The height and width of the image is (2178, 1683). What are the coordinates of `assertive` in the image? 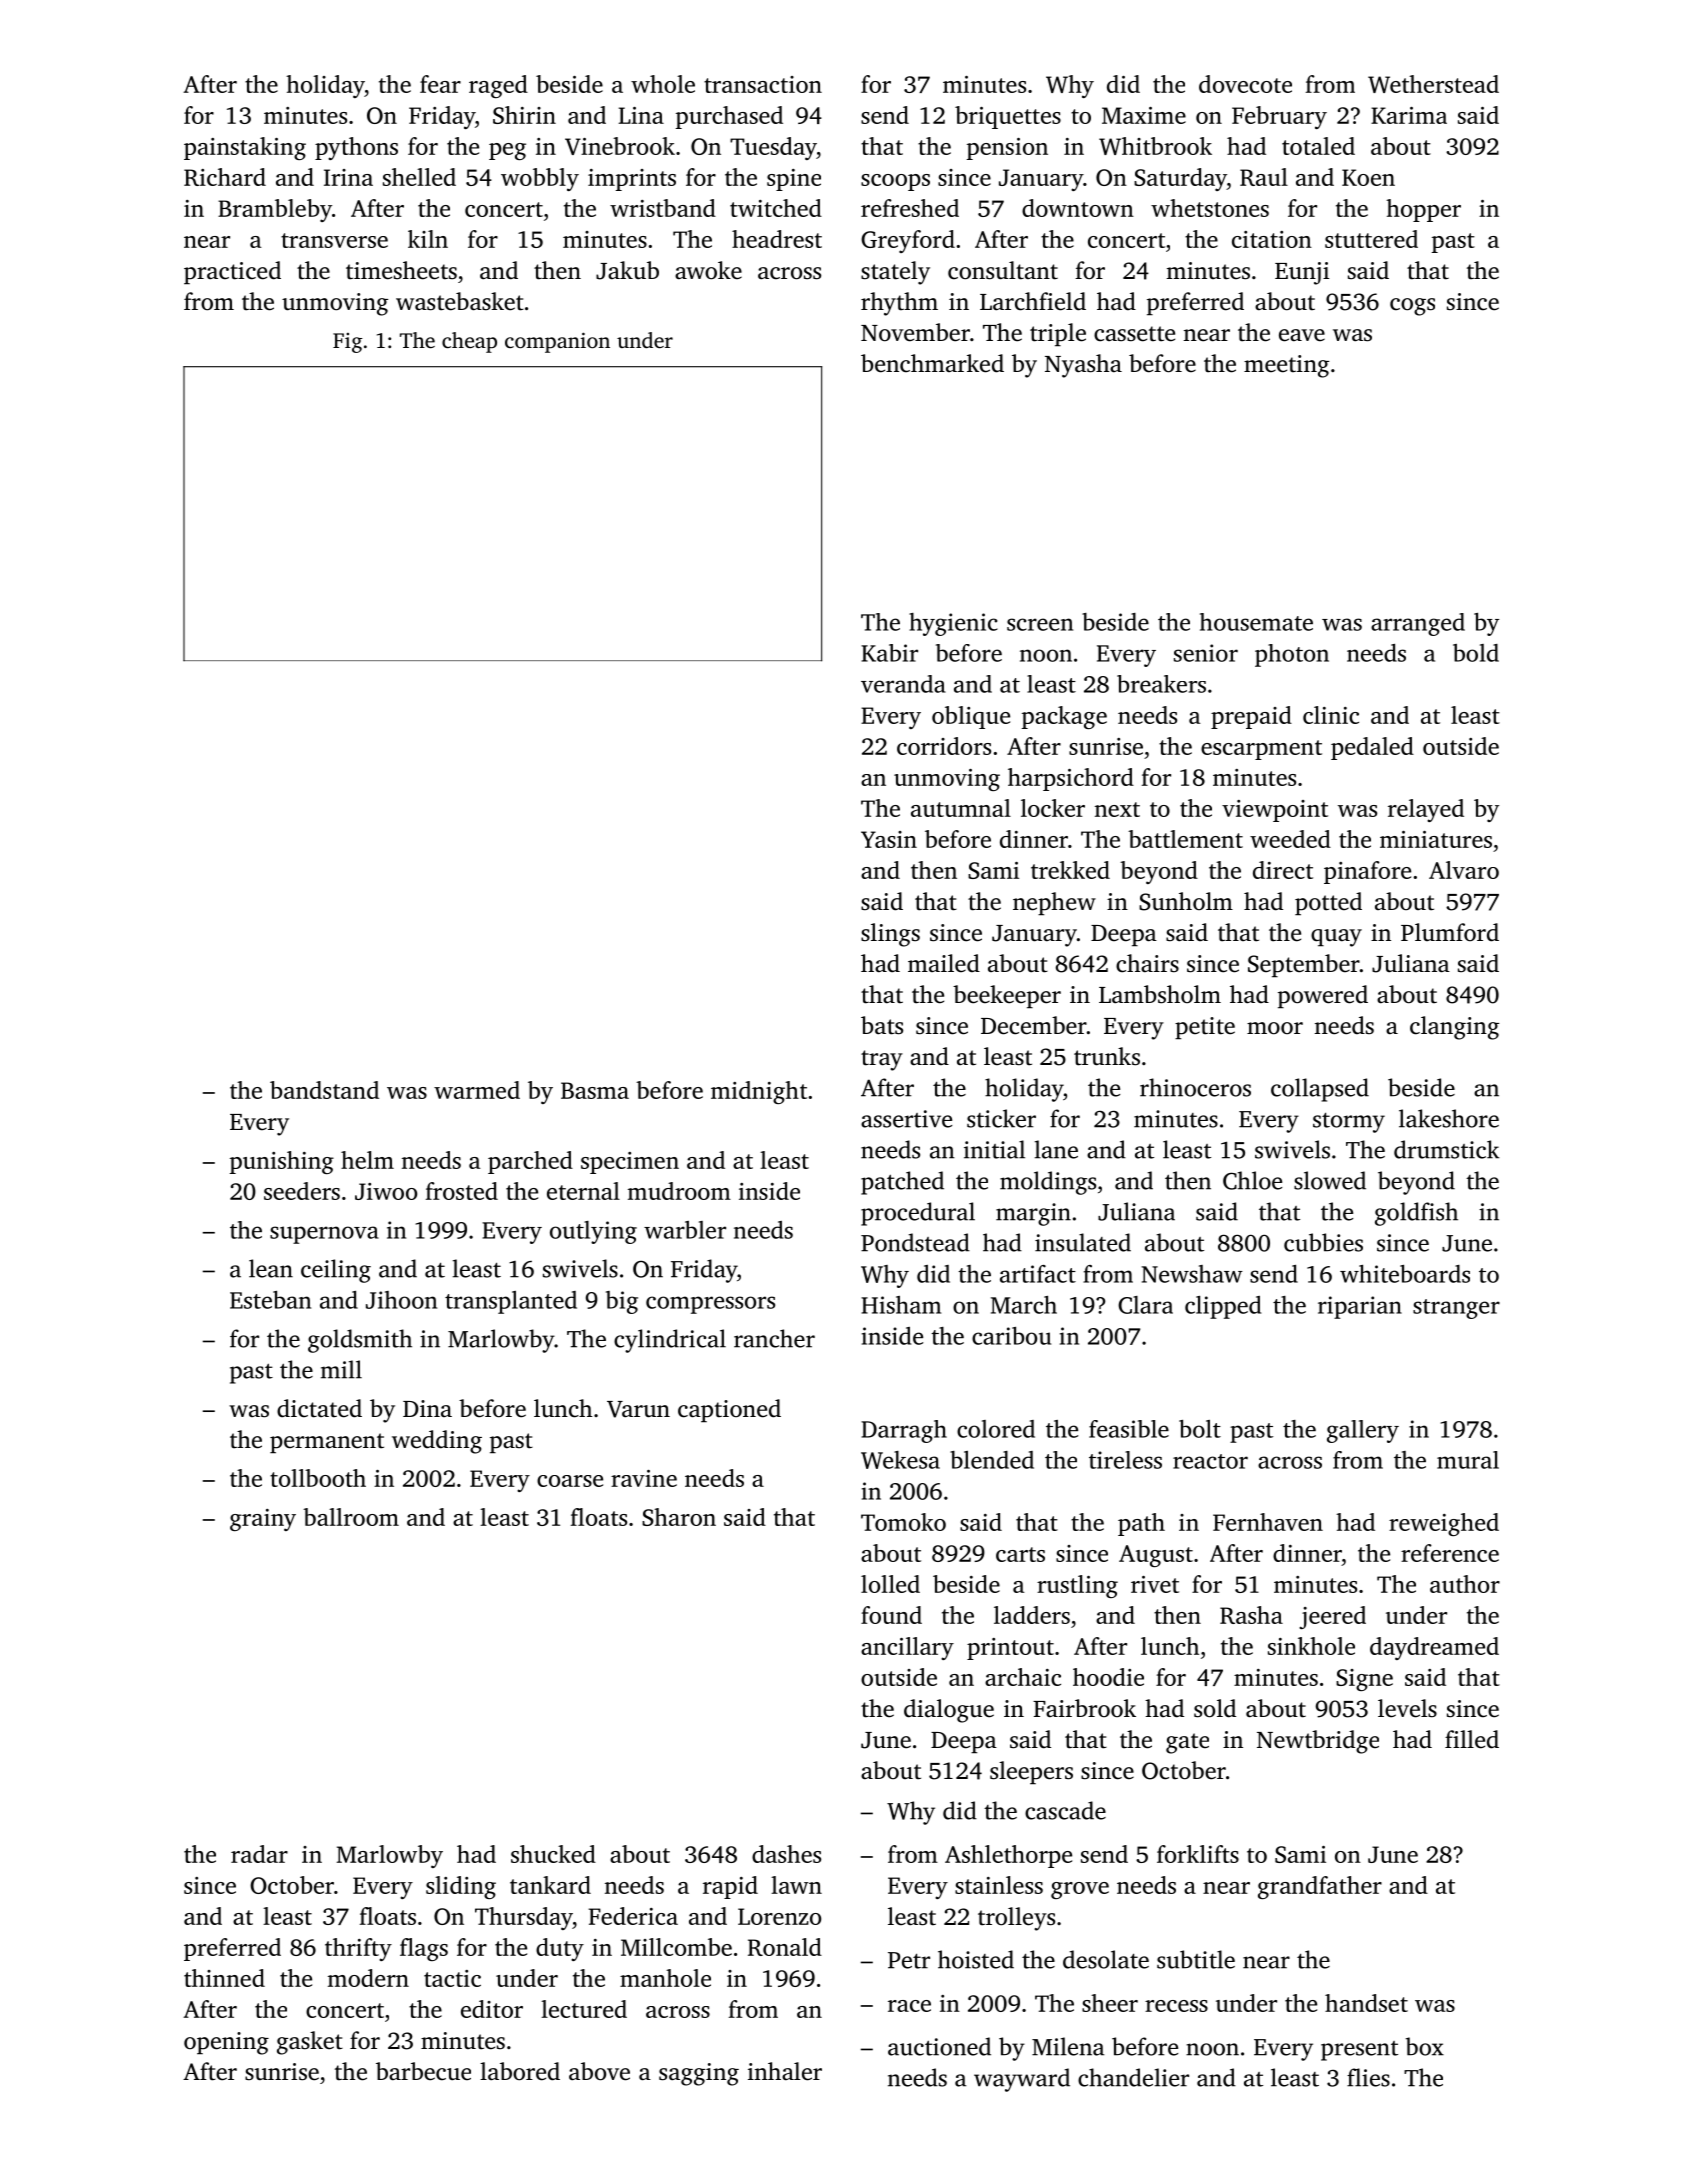 It's located at (906, 1119).
